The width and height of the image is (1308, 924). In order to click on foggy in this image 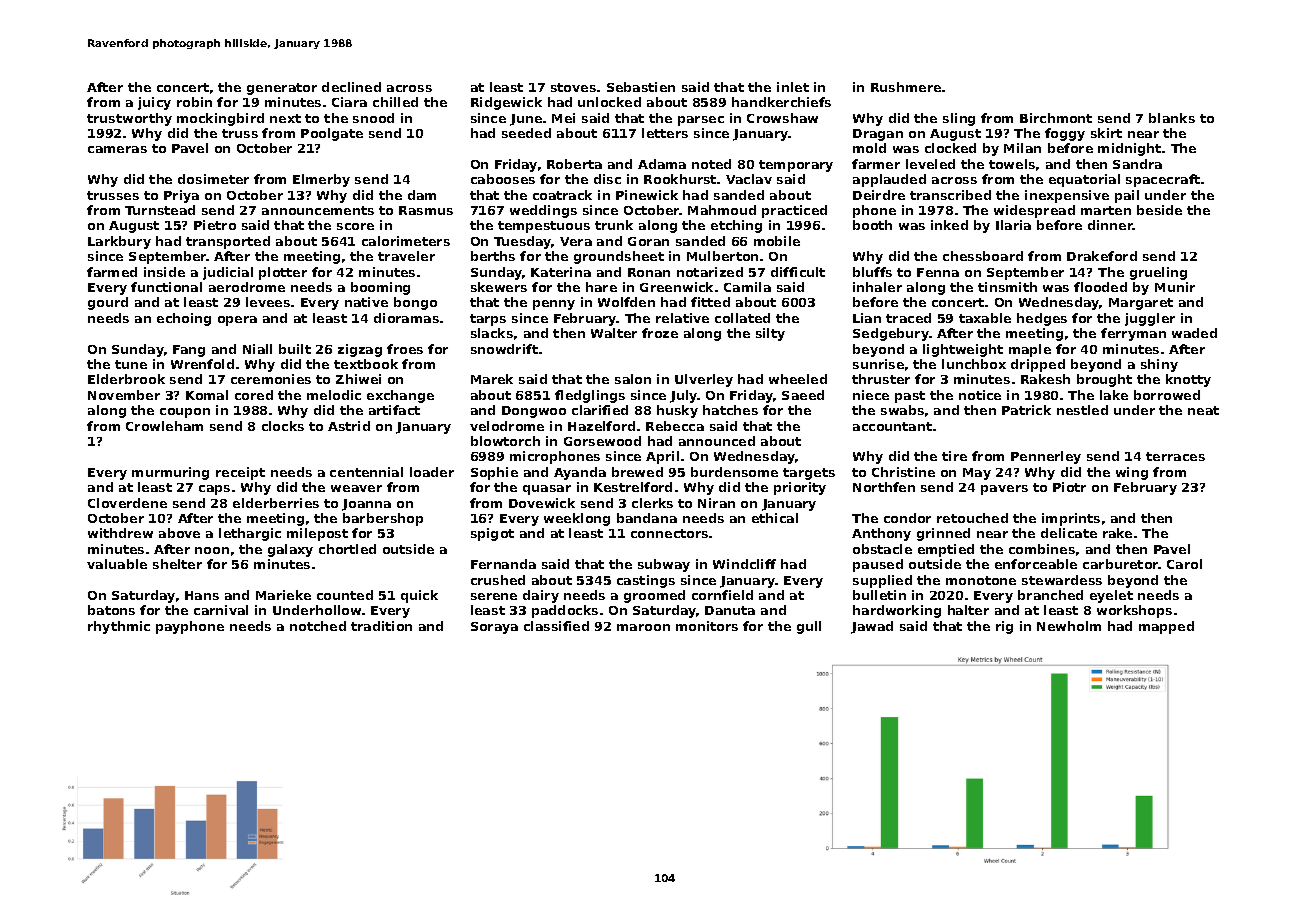, I will do `click(1065, 134)`.
